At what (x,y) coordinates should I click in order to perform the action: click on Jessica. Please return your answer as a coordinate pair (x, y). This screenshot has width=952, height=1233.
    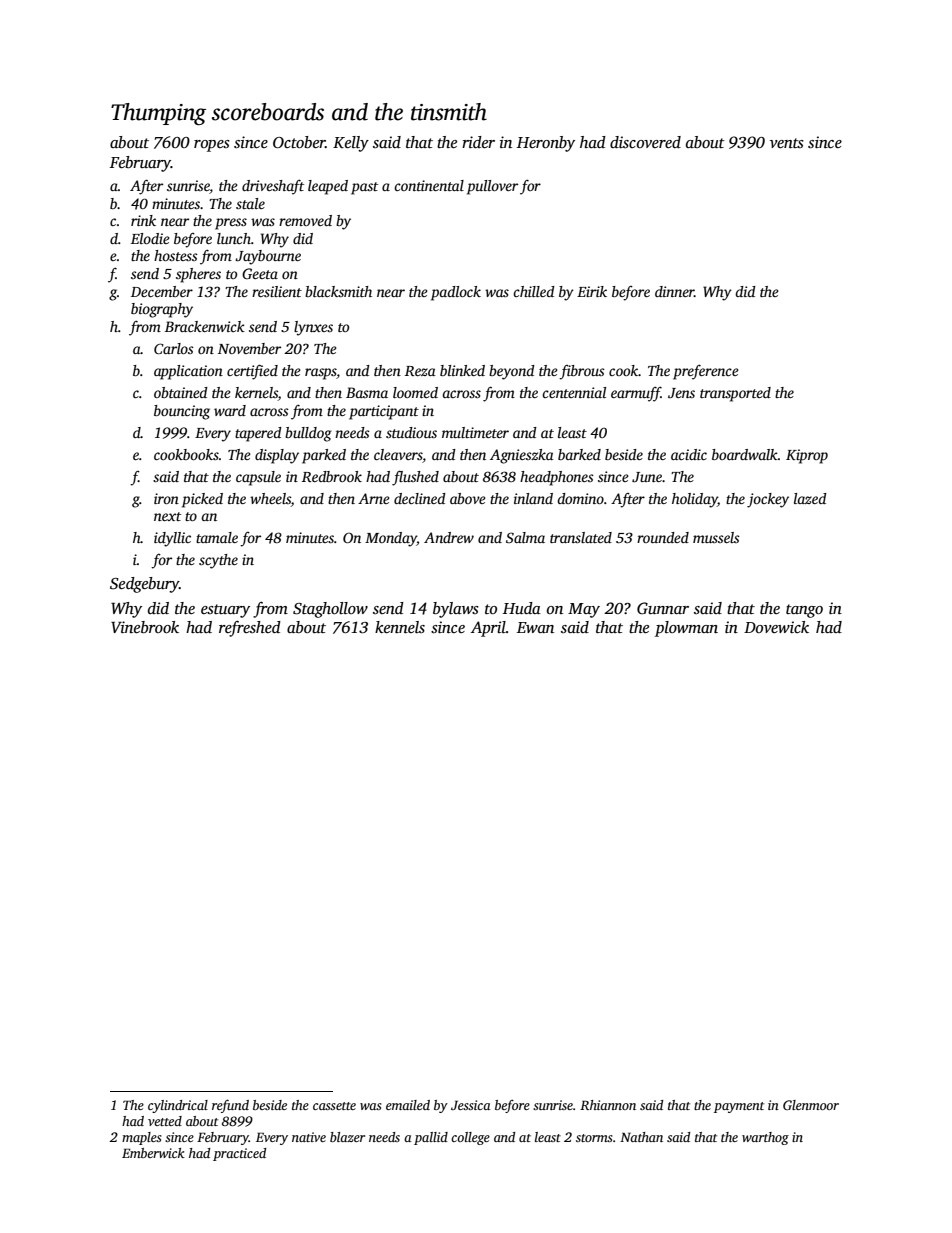
    Looking at the image, I should click on (471, 1105).
